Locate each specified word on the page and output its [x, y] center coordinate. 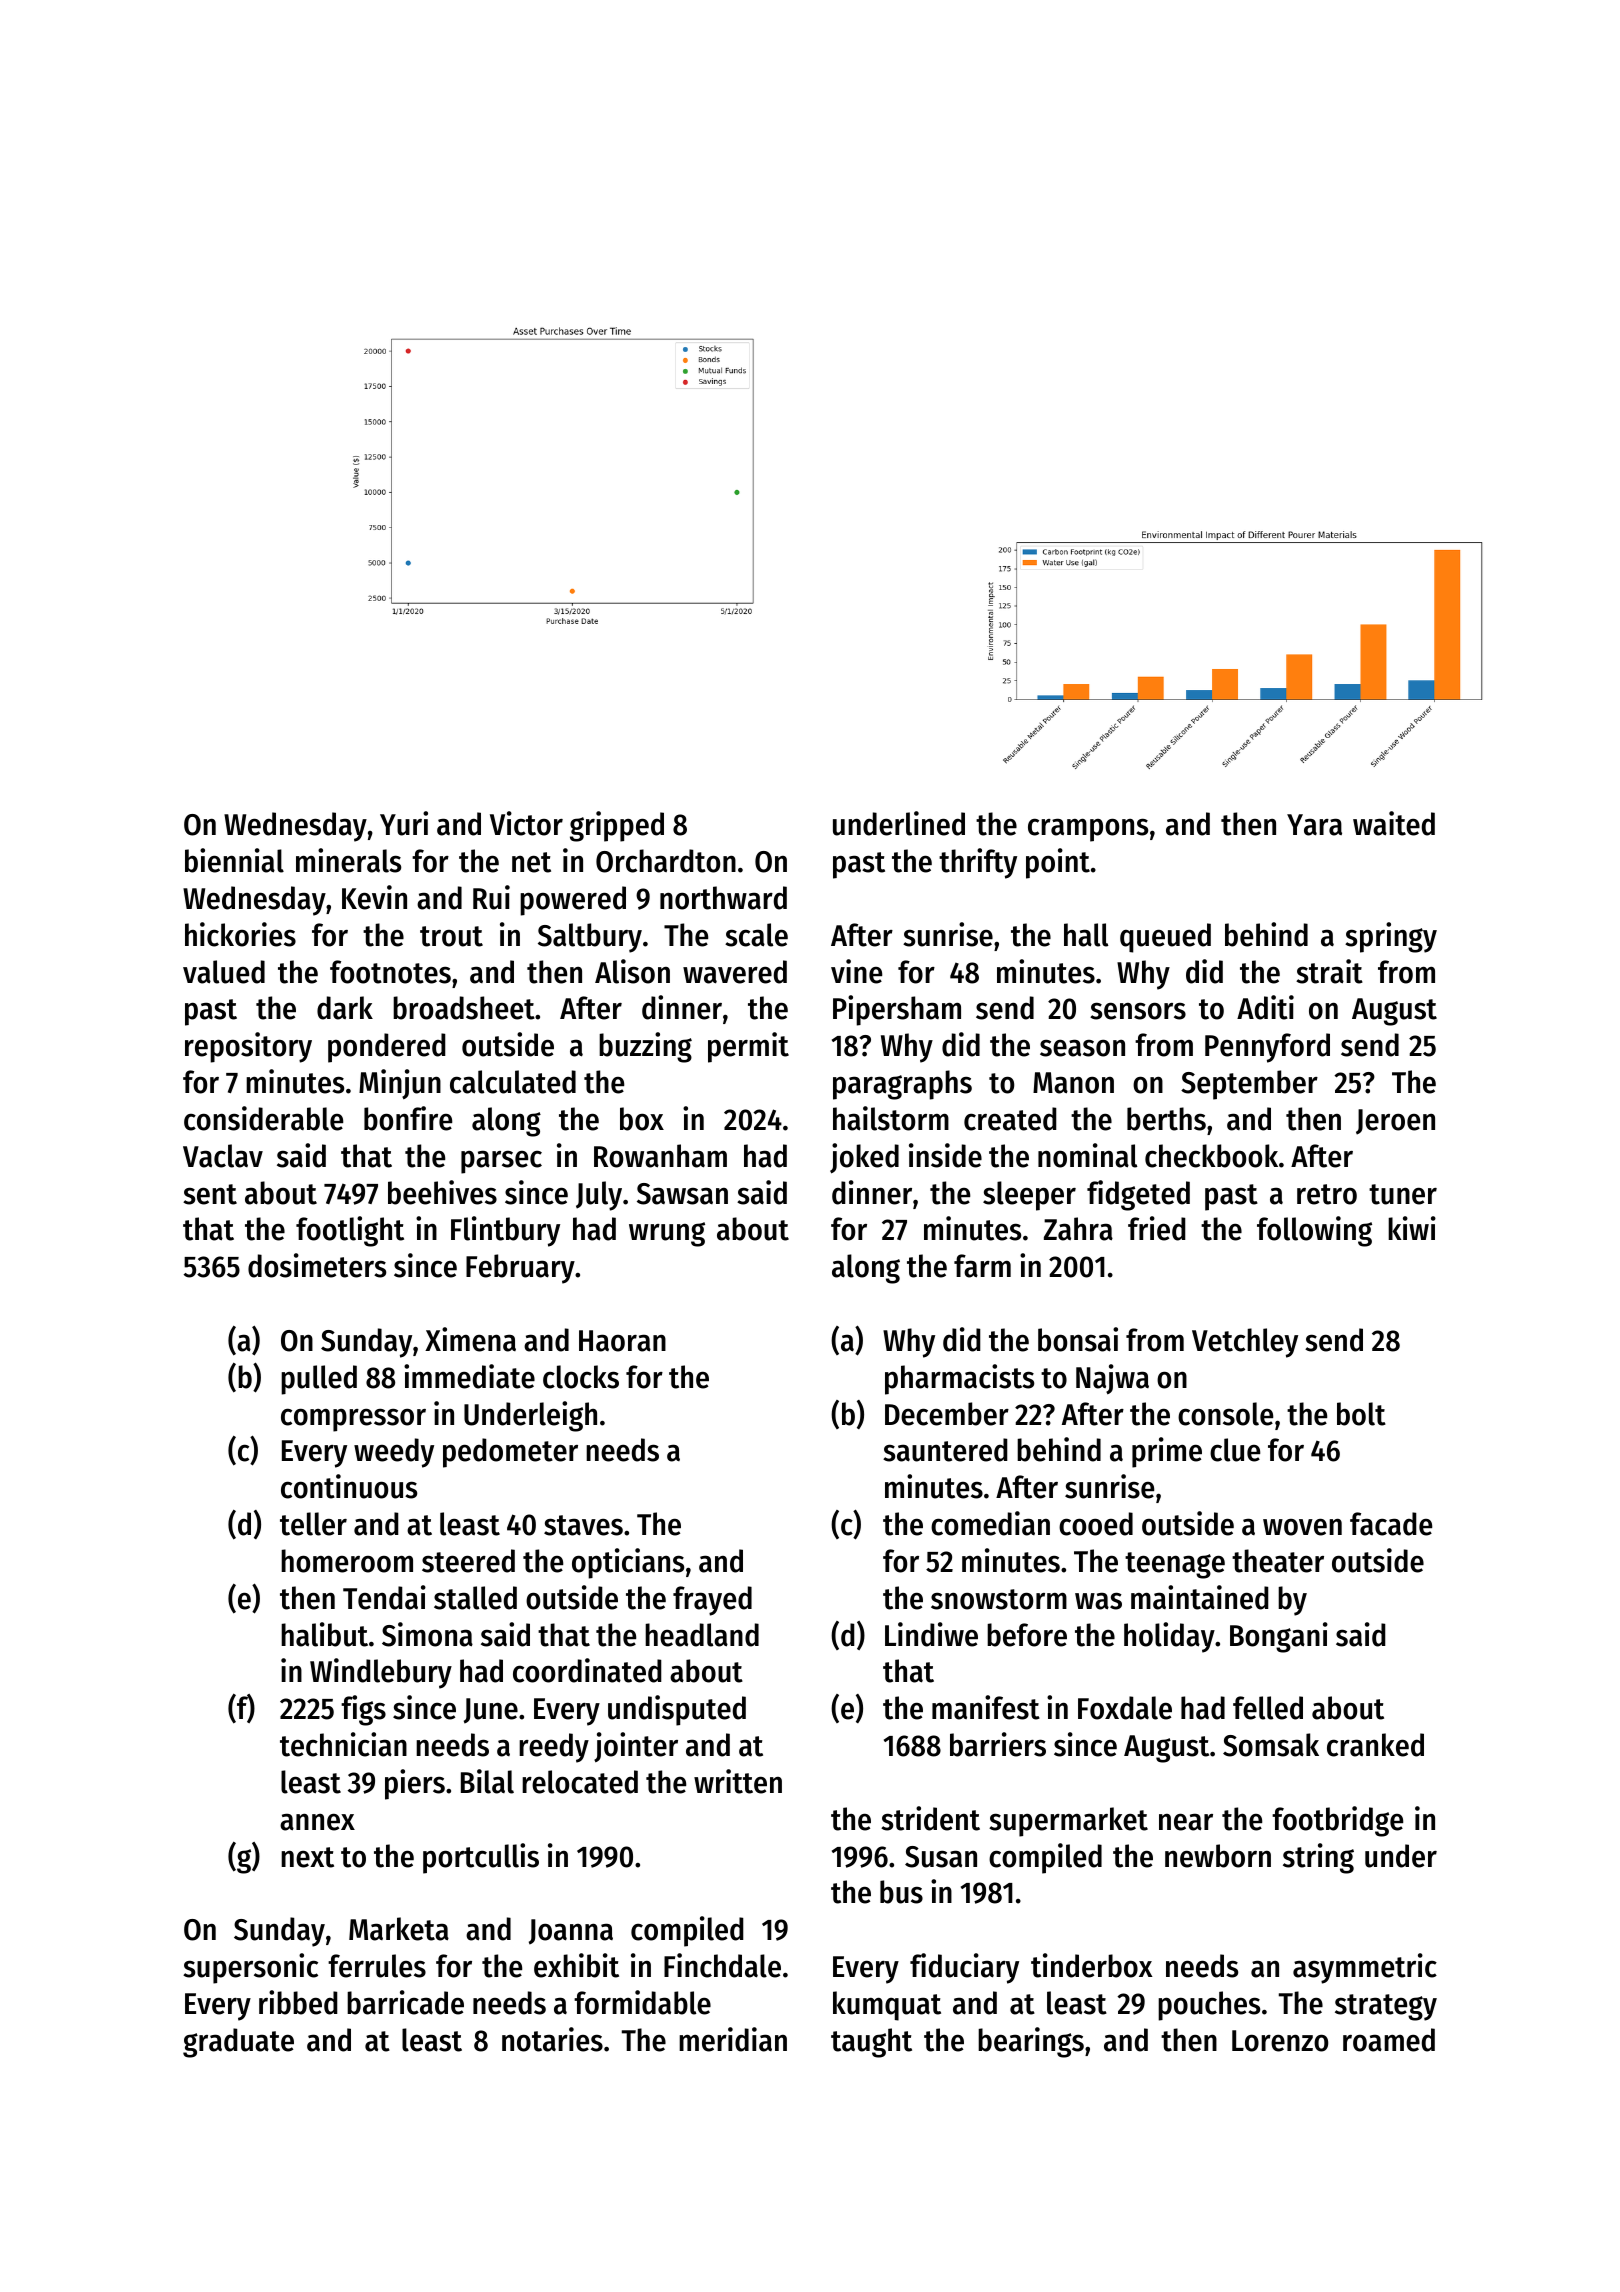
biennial [234, 860]
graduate [238, 2043]
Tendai [384, 1597]
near [1186, 1822]
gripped [617, 826]
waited [1394, 823]
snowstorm [999, 1599]
